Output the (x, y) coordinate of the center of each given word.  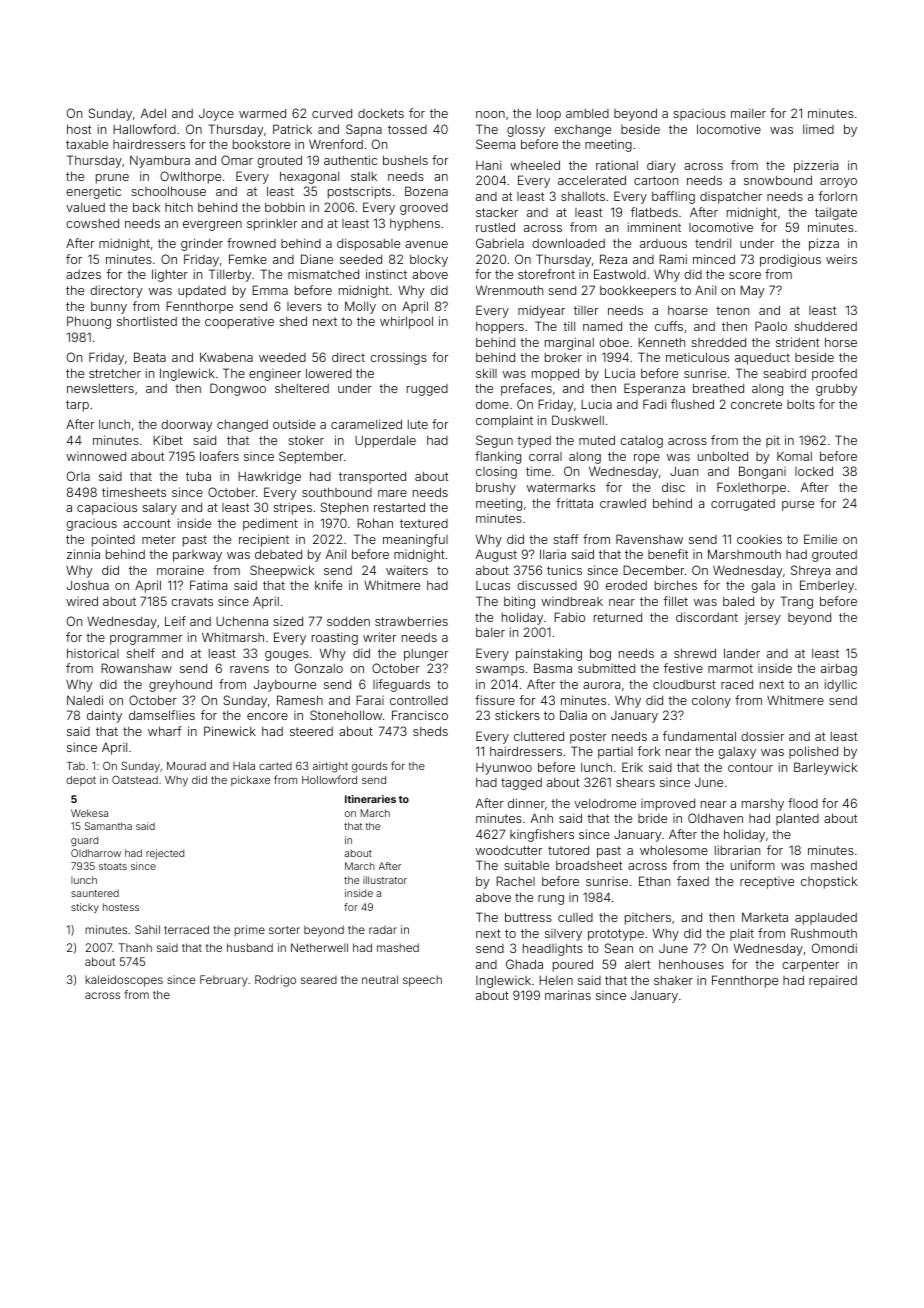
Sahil (147, 929)
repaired (833, 981)
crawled (623, 503)
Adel (153, 113)
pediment (270, 524)
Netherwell (319, 947)
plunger (426, 655)
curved (332, 113)
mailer (748, 113)
